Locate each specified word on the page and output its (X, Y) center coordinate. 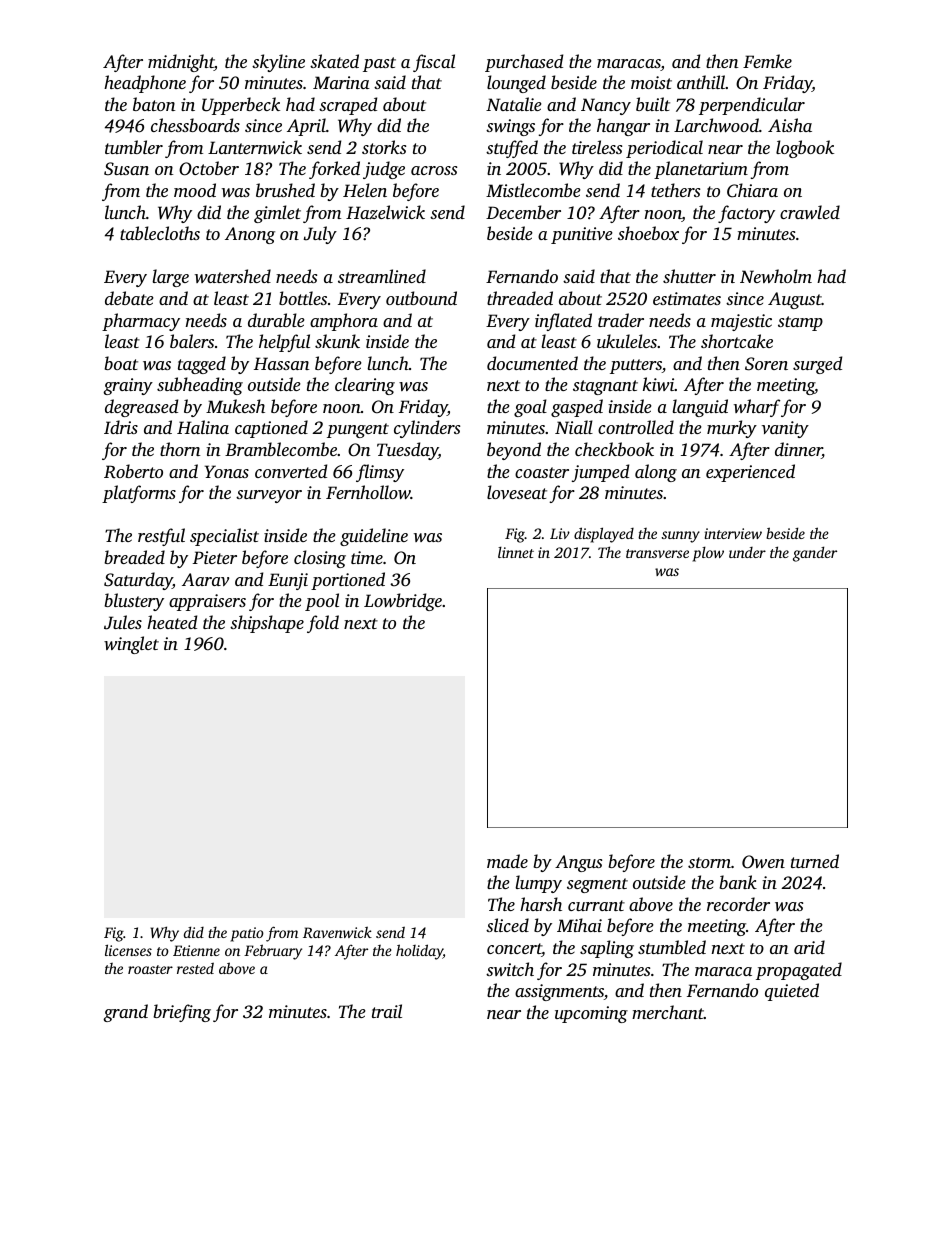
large (170, 278)
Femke (767, 61)
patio (247, 934)
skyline (278, 63)
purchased (524, 63)
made (507, 861)
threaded (520, 298)
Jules (123, 622)
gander (815, 554)
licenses (128, 950)
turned (815, 861)
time (367, 557)
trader (621, 320)
